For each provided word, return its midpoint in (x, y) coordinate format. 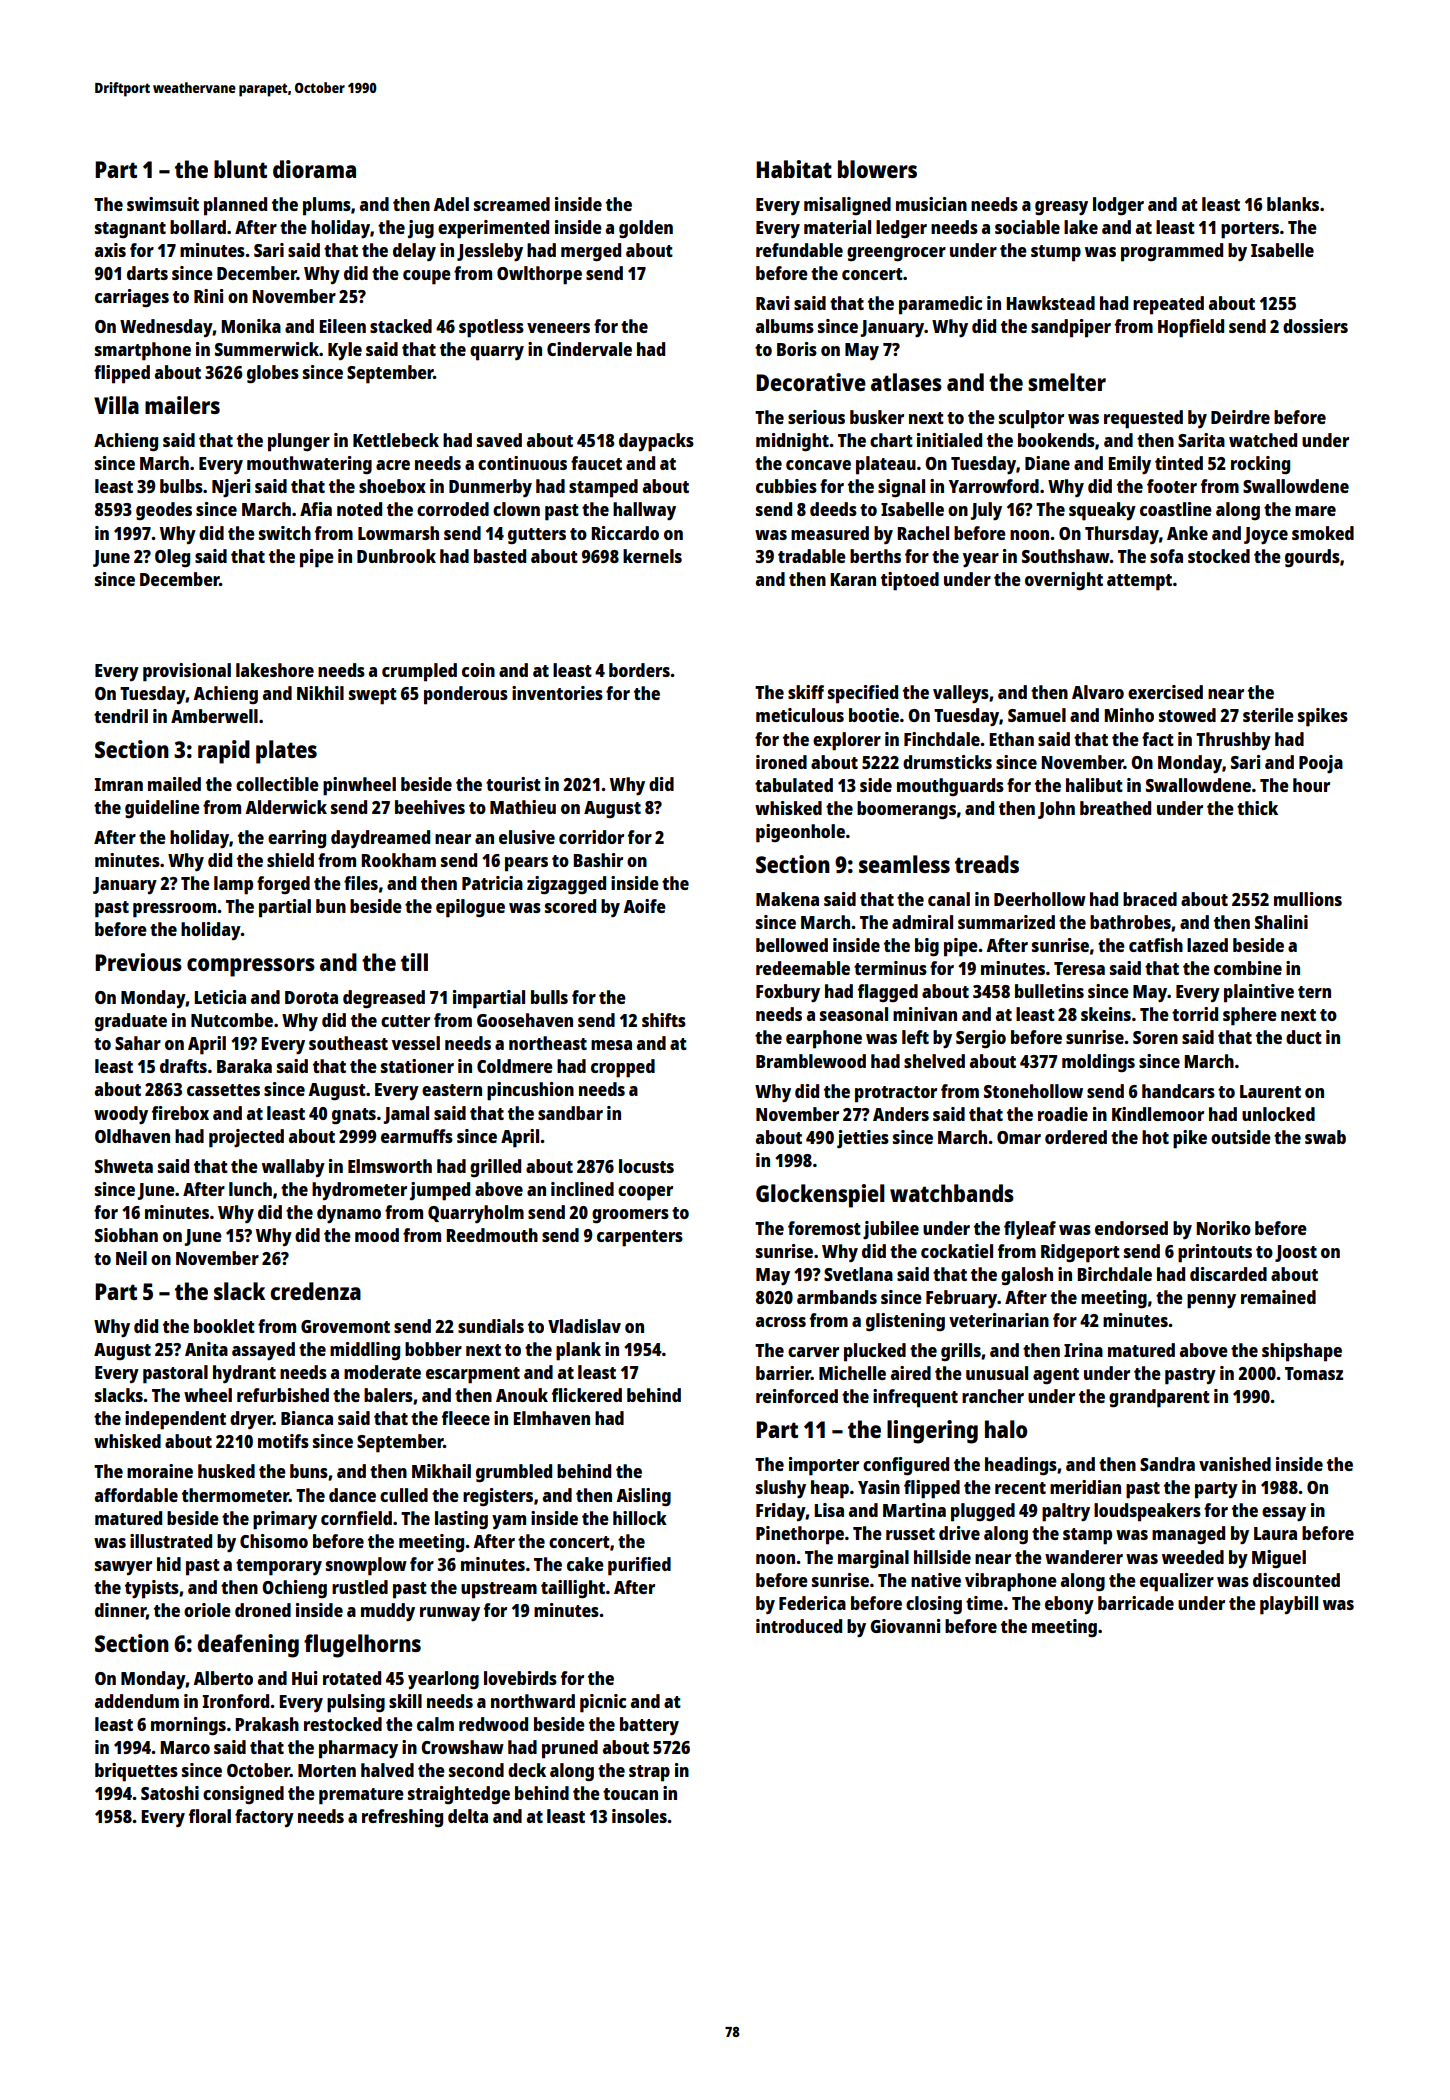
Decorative (811, 382)
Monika (251, 326)
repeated (1168, 305)
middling (365, 1351)
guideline (162, 809)
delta (468, 1816)
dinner (120, 1611)
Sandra (1167, 1464)
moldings (1098, 1063)
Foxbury (788, 993)
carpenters (640, 1238)
